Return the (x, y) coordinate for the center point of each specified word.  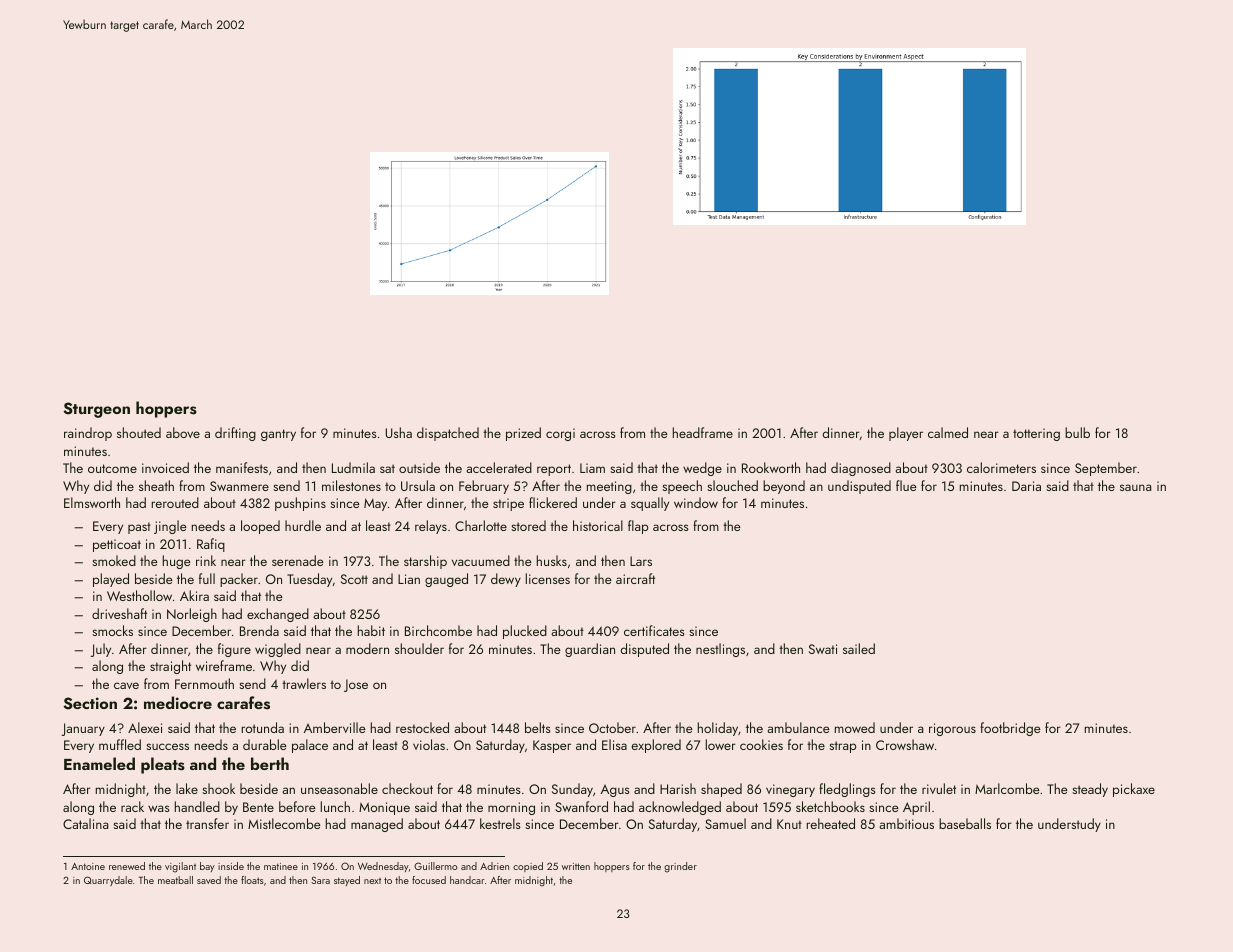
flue (906, 485)
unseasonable (339, 788)
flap (638, 527)
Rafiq (211, 545)
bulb (1077, 432)
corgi (560, 434)
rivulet (939, 788)
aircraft (635, 578)
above (183, 432)
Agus (615, 791)
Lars (641, 561)
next (372, 881)
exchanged (278, 615)
